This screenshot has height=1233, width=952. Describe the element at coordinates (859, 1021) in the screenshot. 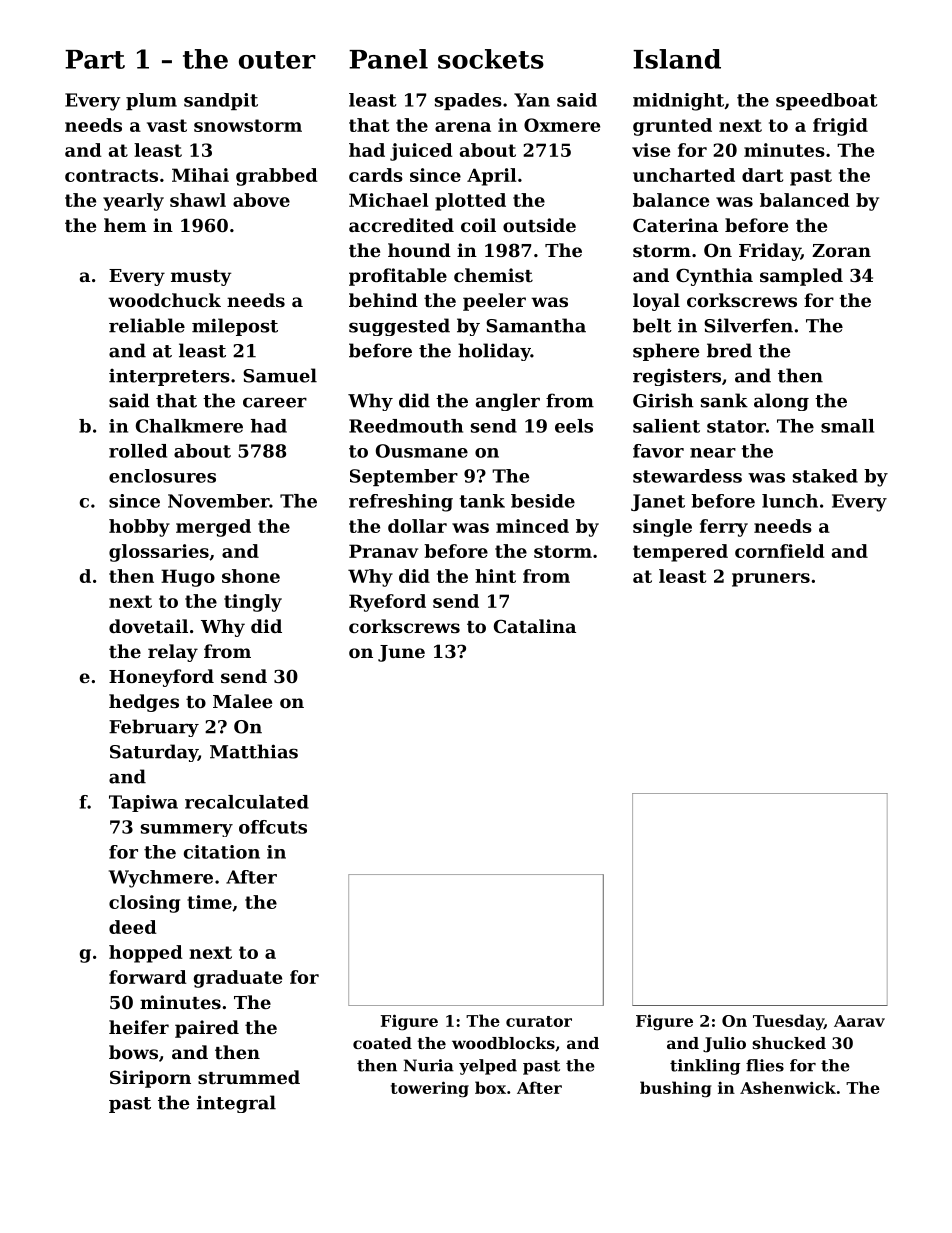

I see `Aarav` at that location.
